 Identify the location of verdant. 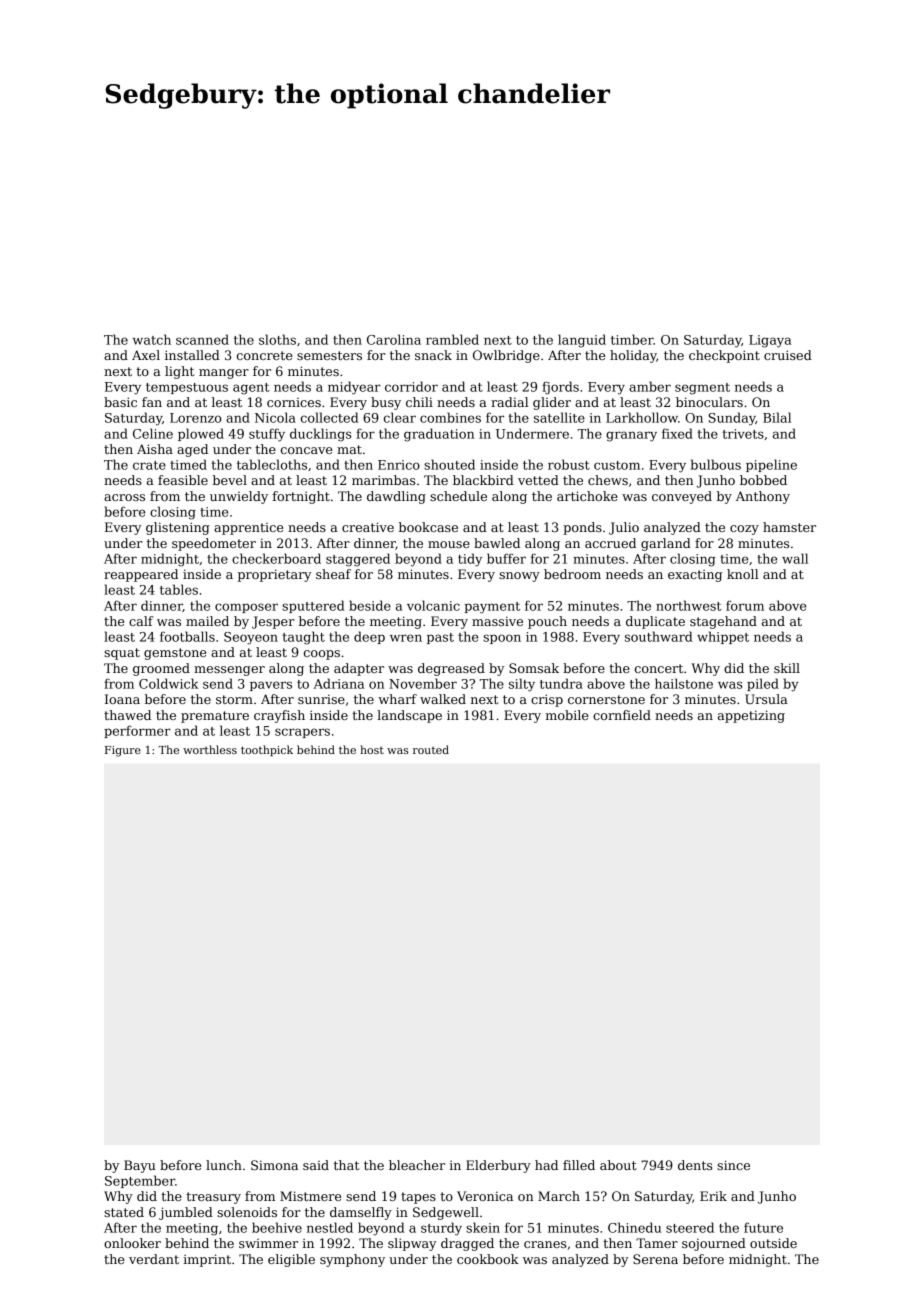
(154, 1259).
